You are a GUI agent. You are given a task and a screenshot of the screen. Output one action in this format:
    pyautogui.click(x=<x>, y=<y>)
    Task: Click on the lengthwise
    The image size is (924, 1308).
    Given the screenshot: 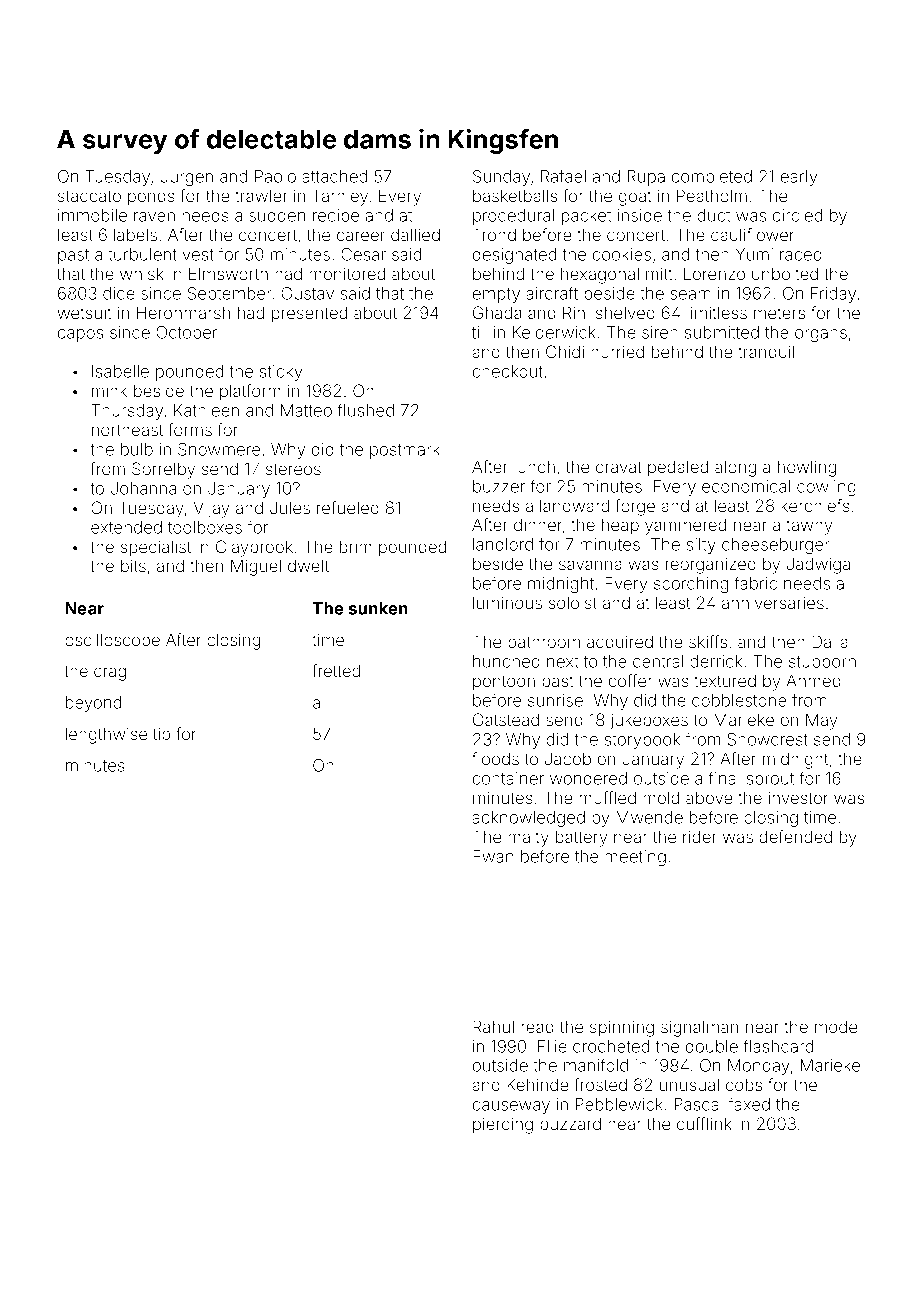 What is the action you would take?
    pyautogui.click(x=106, y=736)
